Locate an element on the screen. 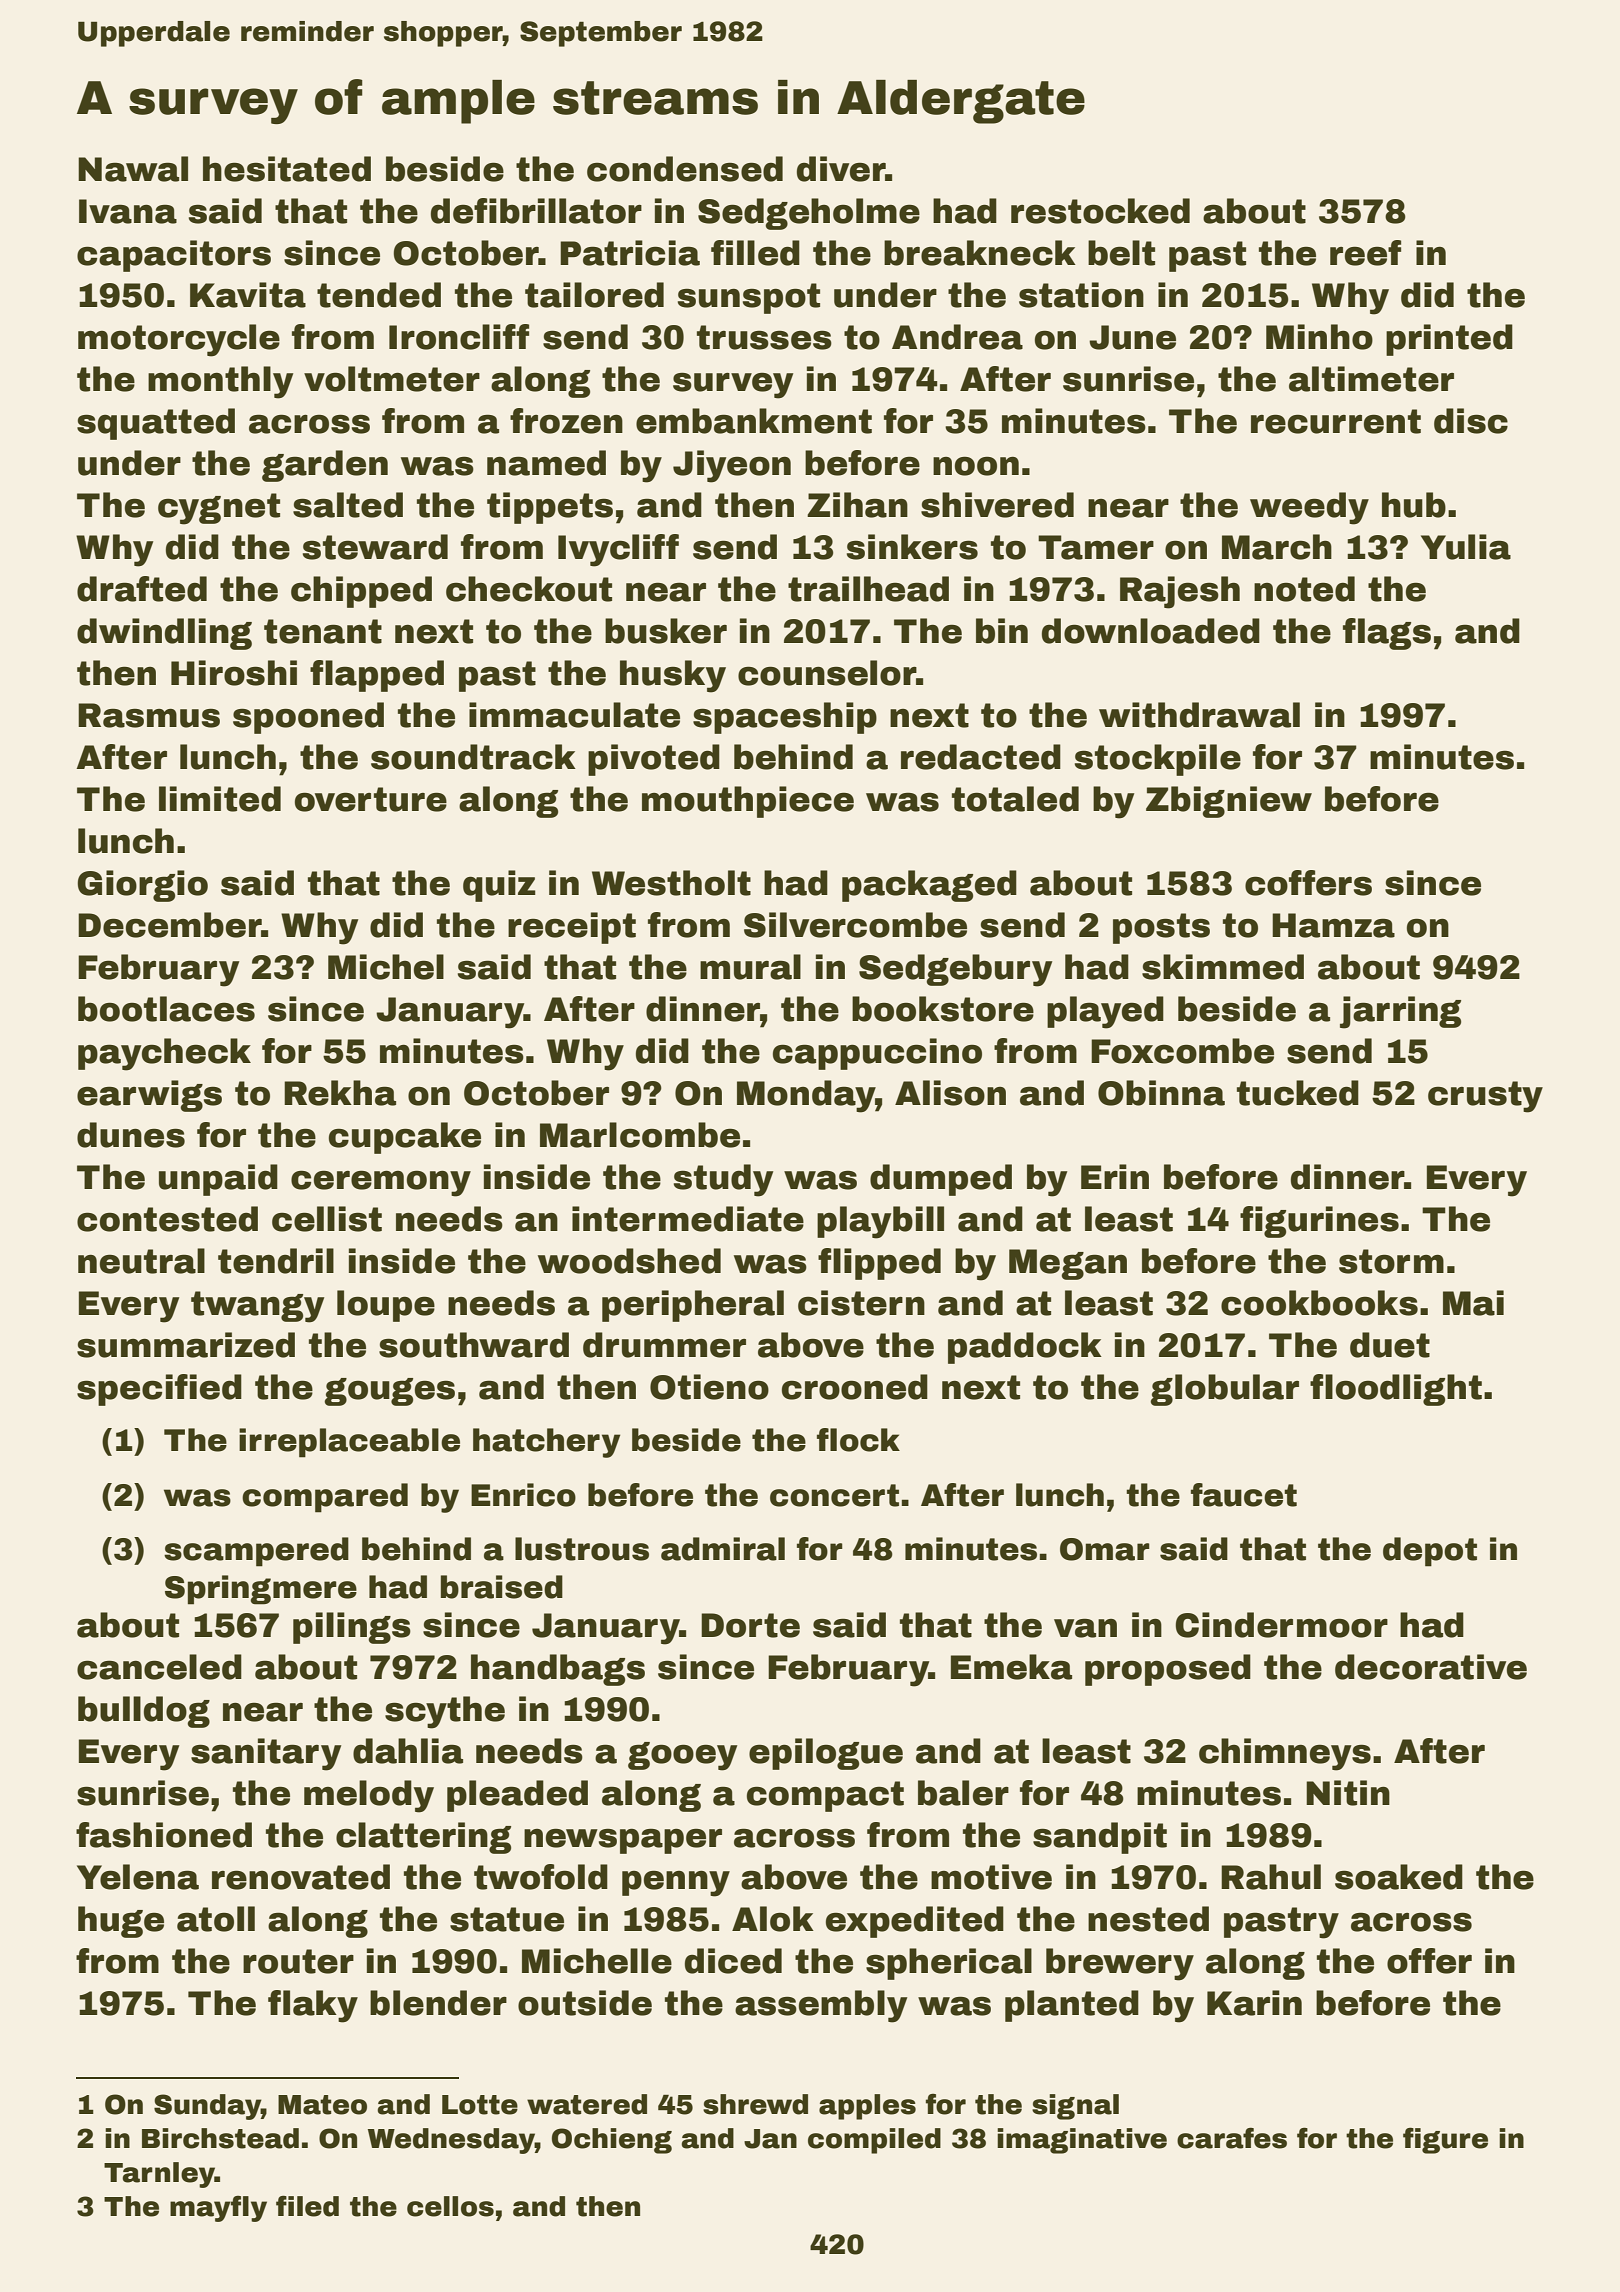 This screenshot has height=2292, width=1620. hesitated is located at coordinates (287, 169).
